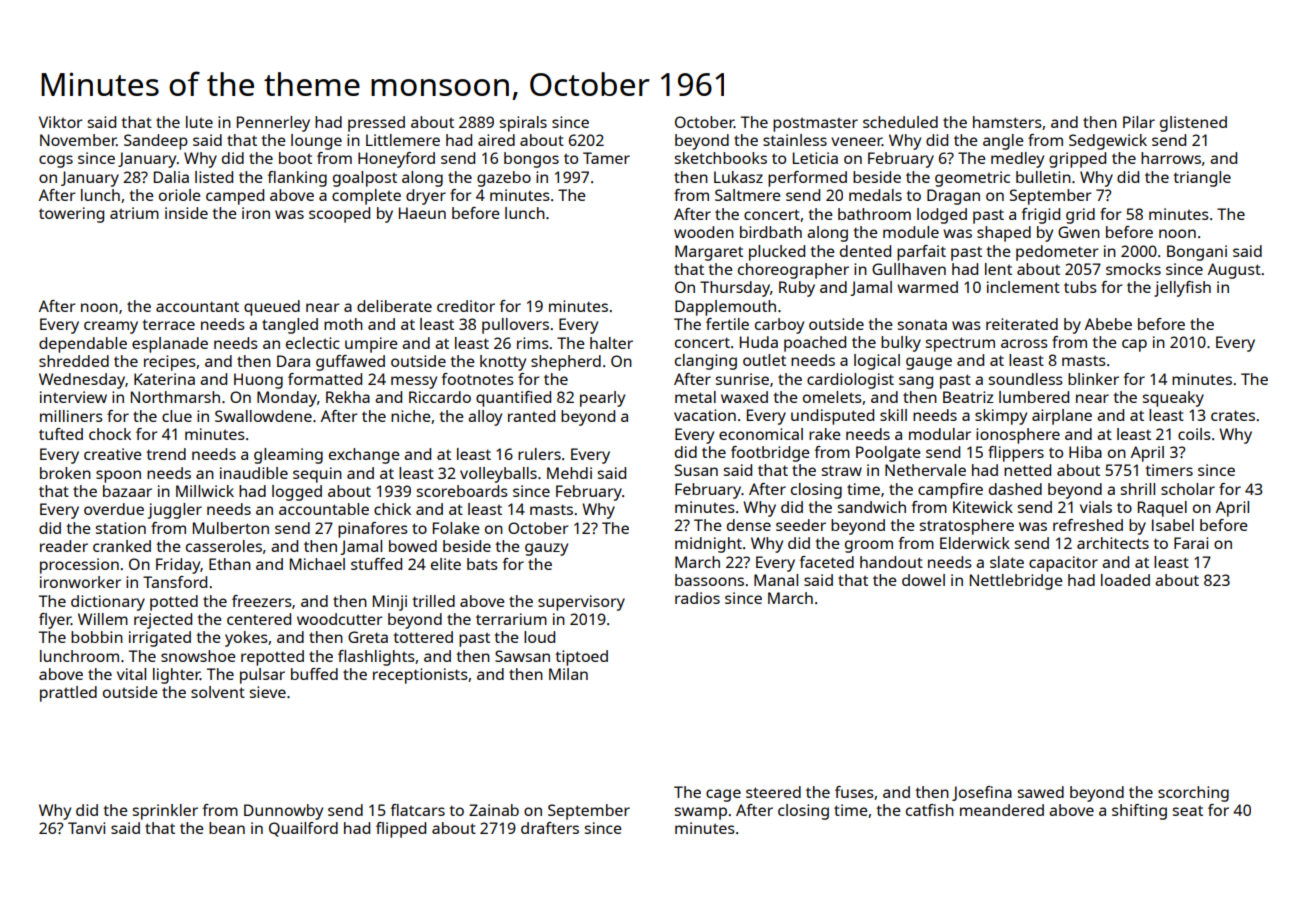  I want to click on postmaster, so click(815, 125).
